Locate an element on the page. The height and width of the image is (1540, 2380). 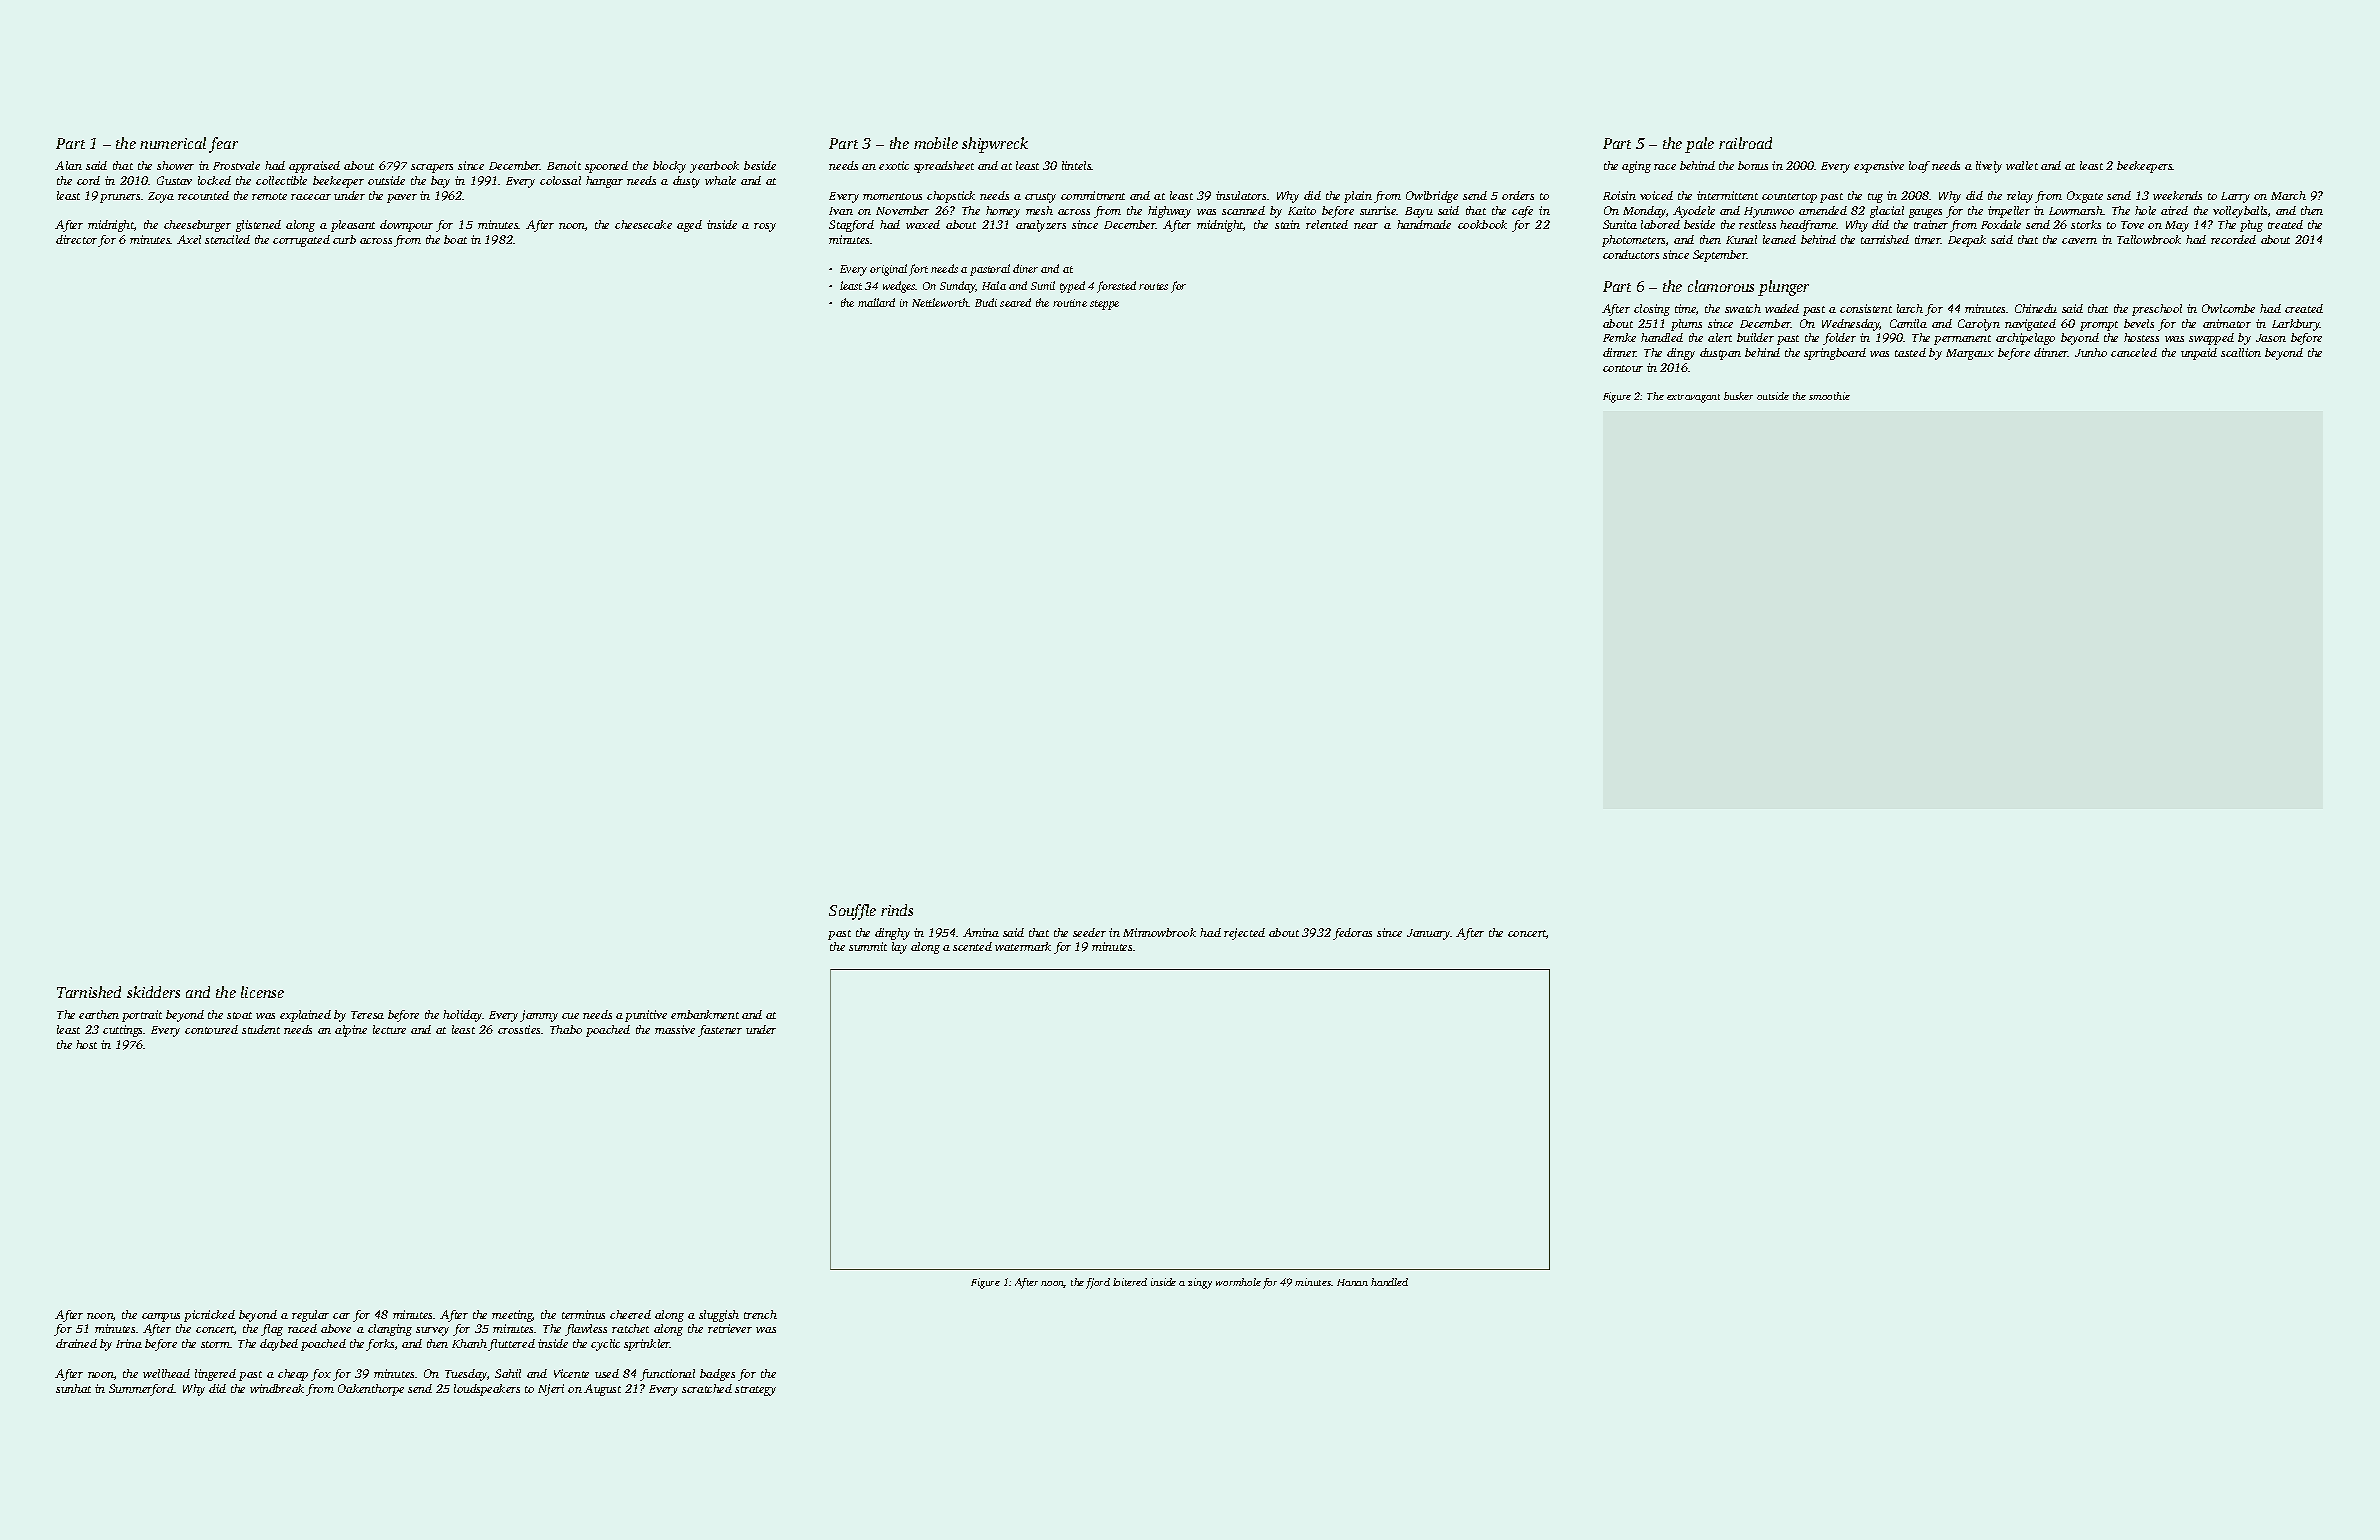
Budi is located at coordinates (986, 302).
